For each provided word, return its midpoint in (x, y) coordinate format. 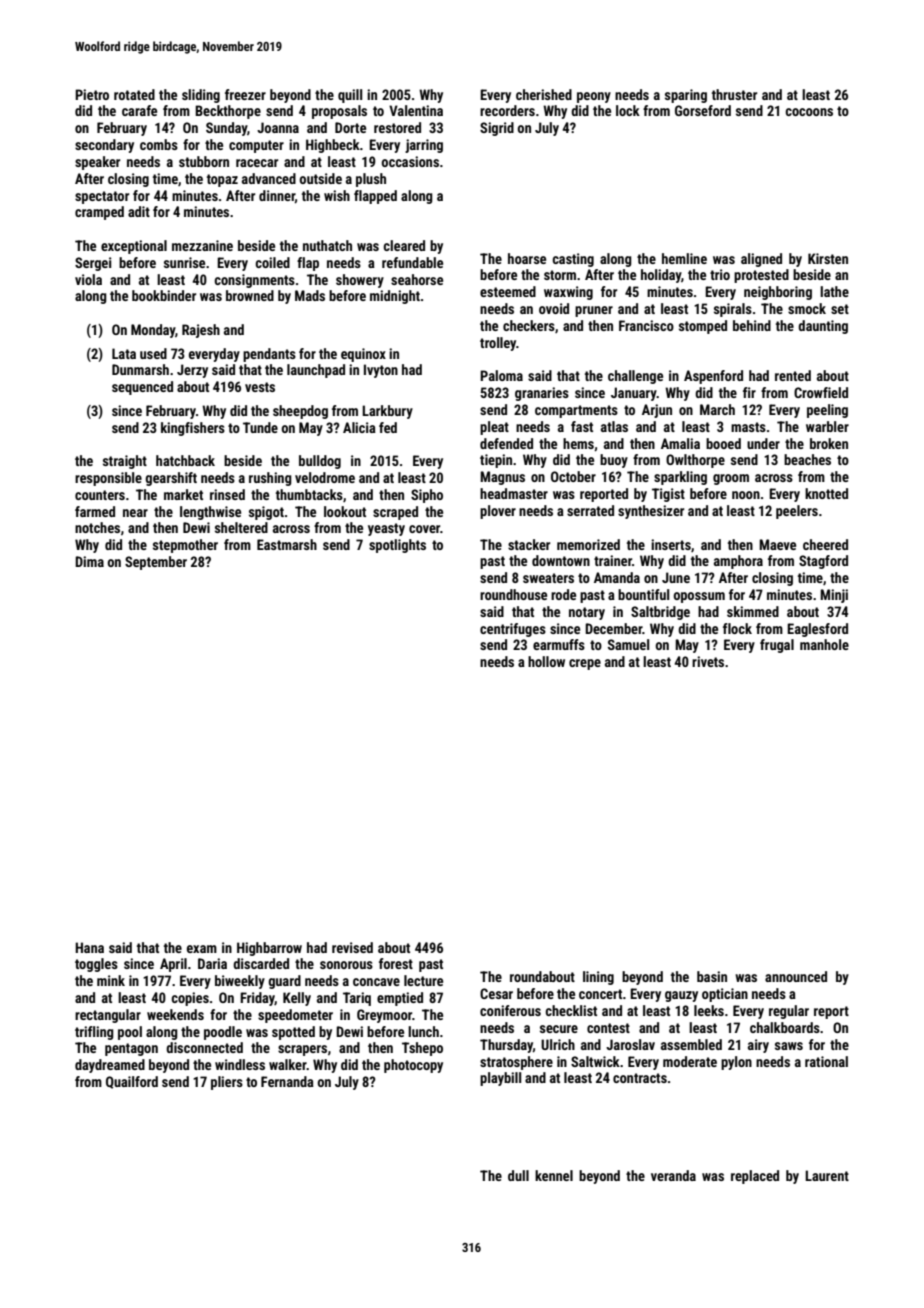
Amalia (680, 443)
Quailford (132, 1082)
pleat (494, 428)
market (183, 494)
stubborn (204, 161)
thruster (734, 94)
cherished (544, 94)
